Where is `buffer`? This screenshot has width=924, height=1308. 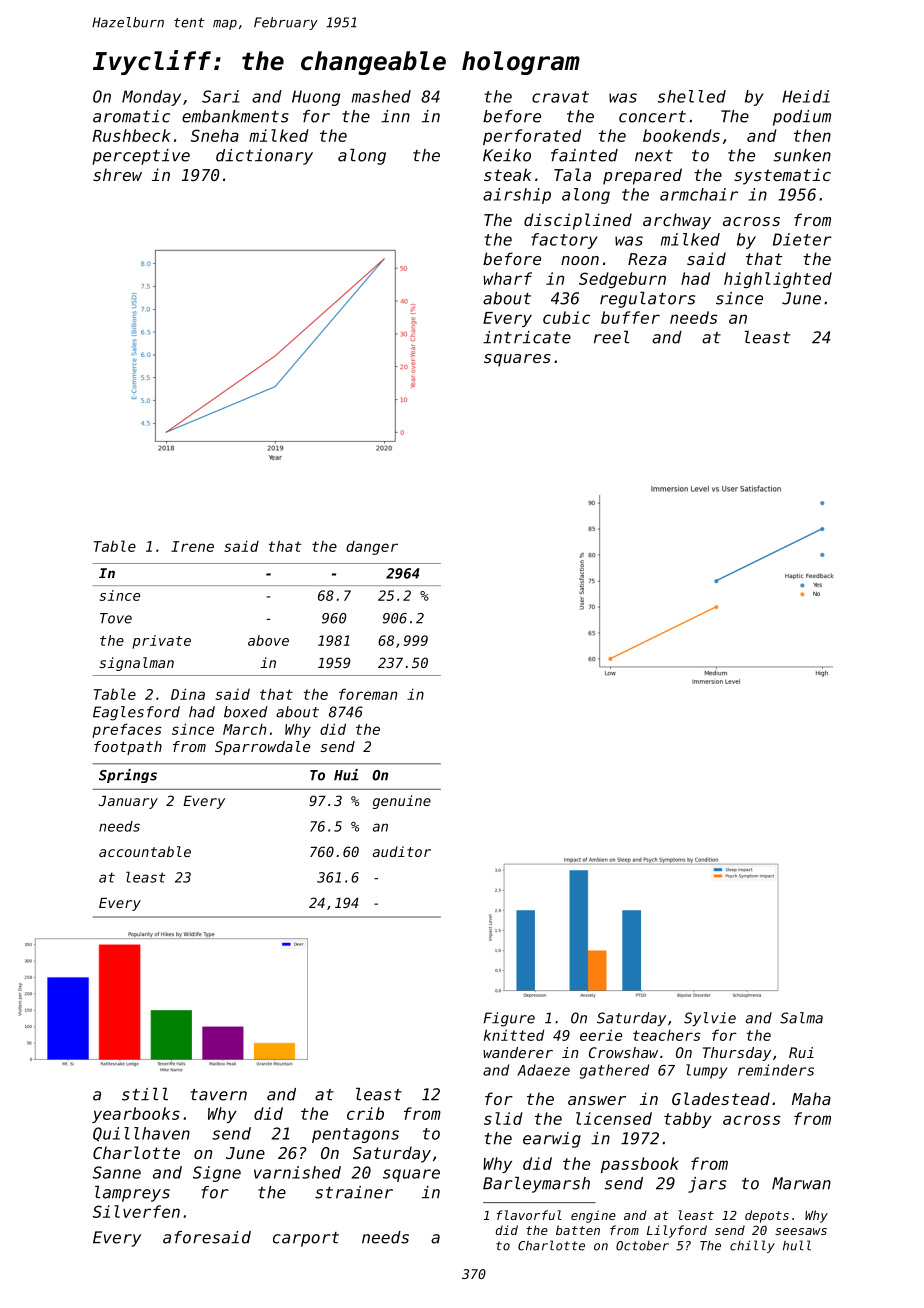
buffer is located at coordinates (630, 317).
